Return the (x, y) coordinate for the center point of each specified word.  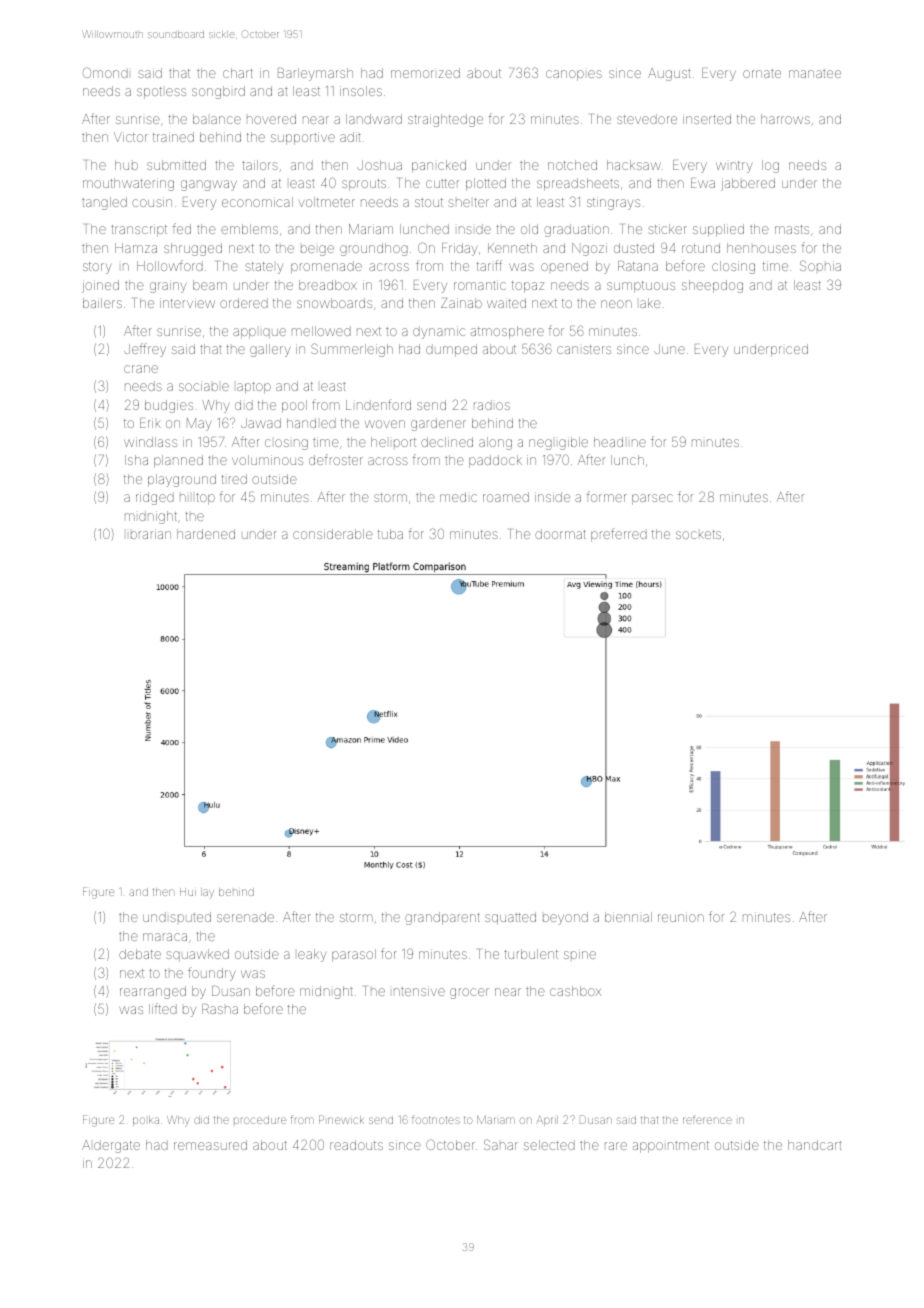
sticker (667, 229)
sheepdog (712, 286)
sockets (698, 534)
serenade (245, 917)
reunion (681, 917)
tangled (104, 203)
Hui (188, 892)
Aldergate (111, 1146)
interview (187, 303)
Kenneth (512, 248)
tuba (390, 534)
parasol (354, 955)
